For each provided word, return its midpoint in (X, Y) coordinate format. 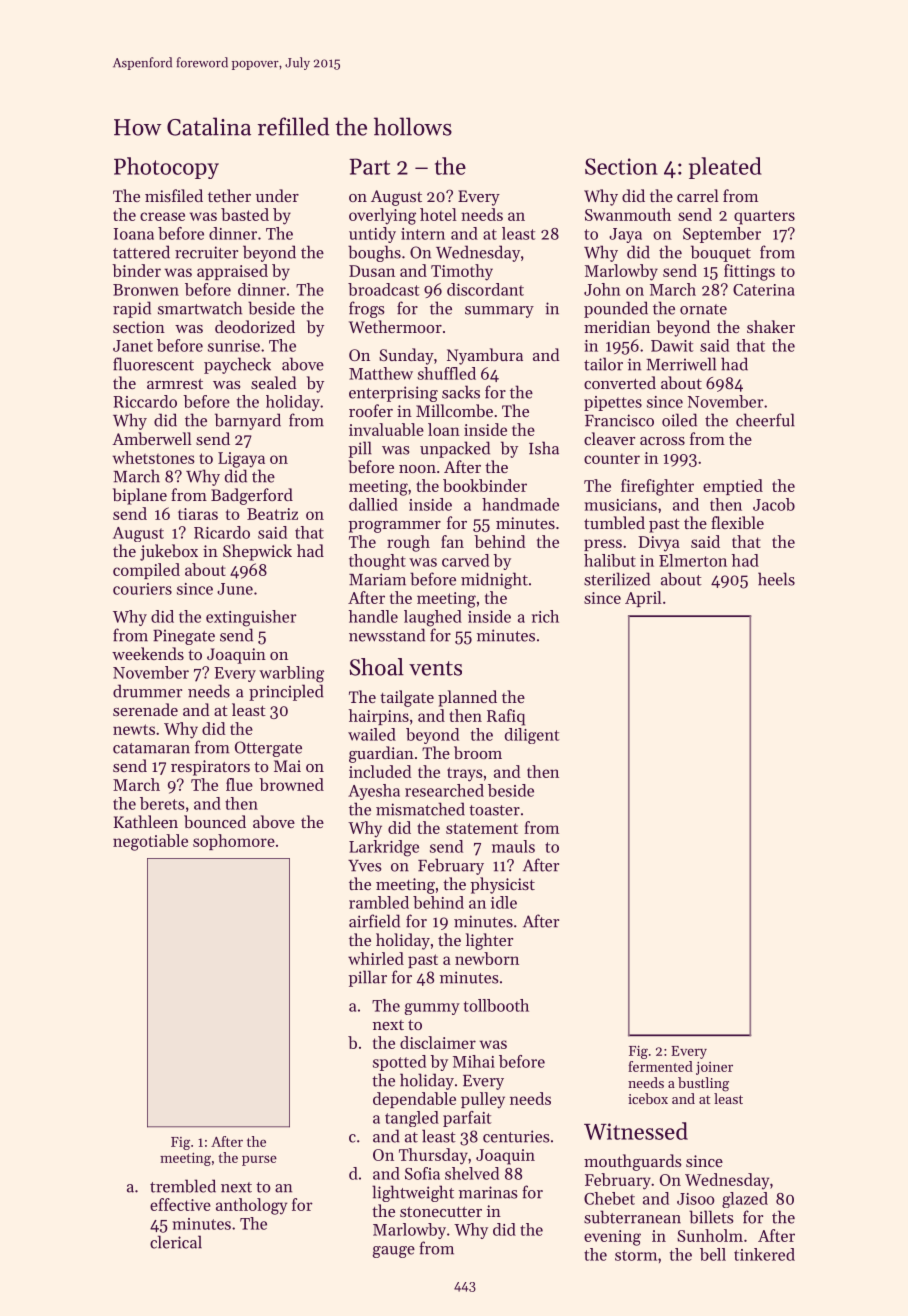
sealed (274, 382)
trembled (183, 1186)
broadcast (383, 289)
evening (612, 1238)
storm (636, 1255)
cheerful (765, 420)
